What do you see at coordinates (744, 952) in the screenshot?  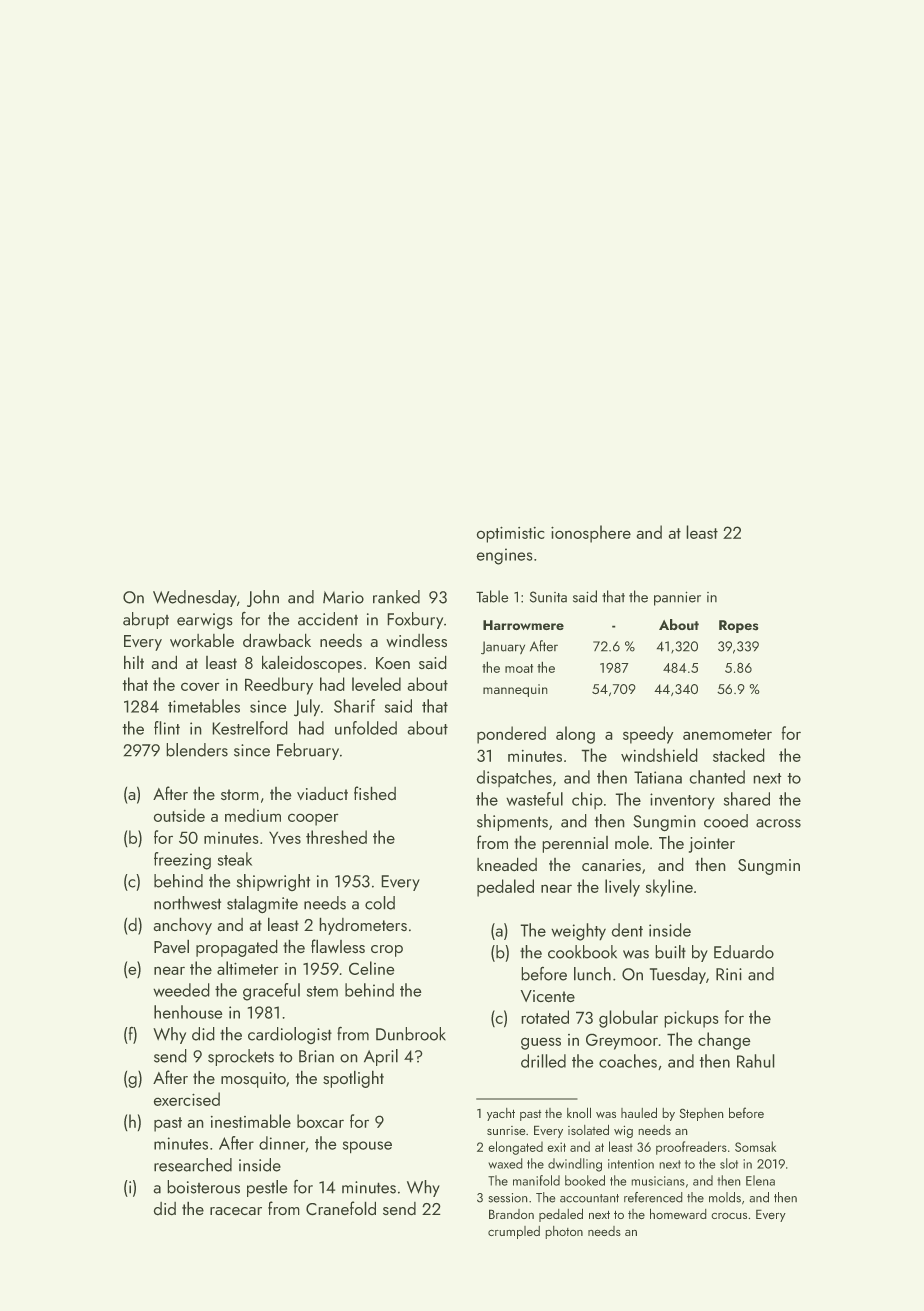 I see `Eduardo` at bounding box center [744, 952].
